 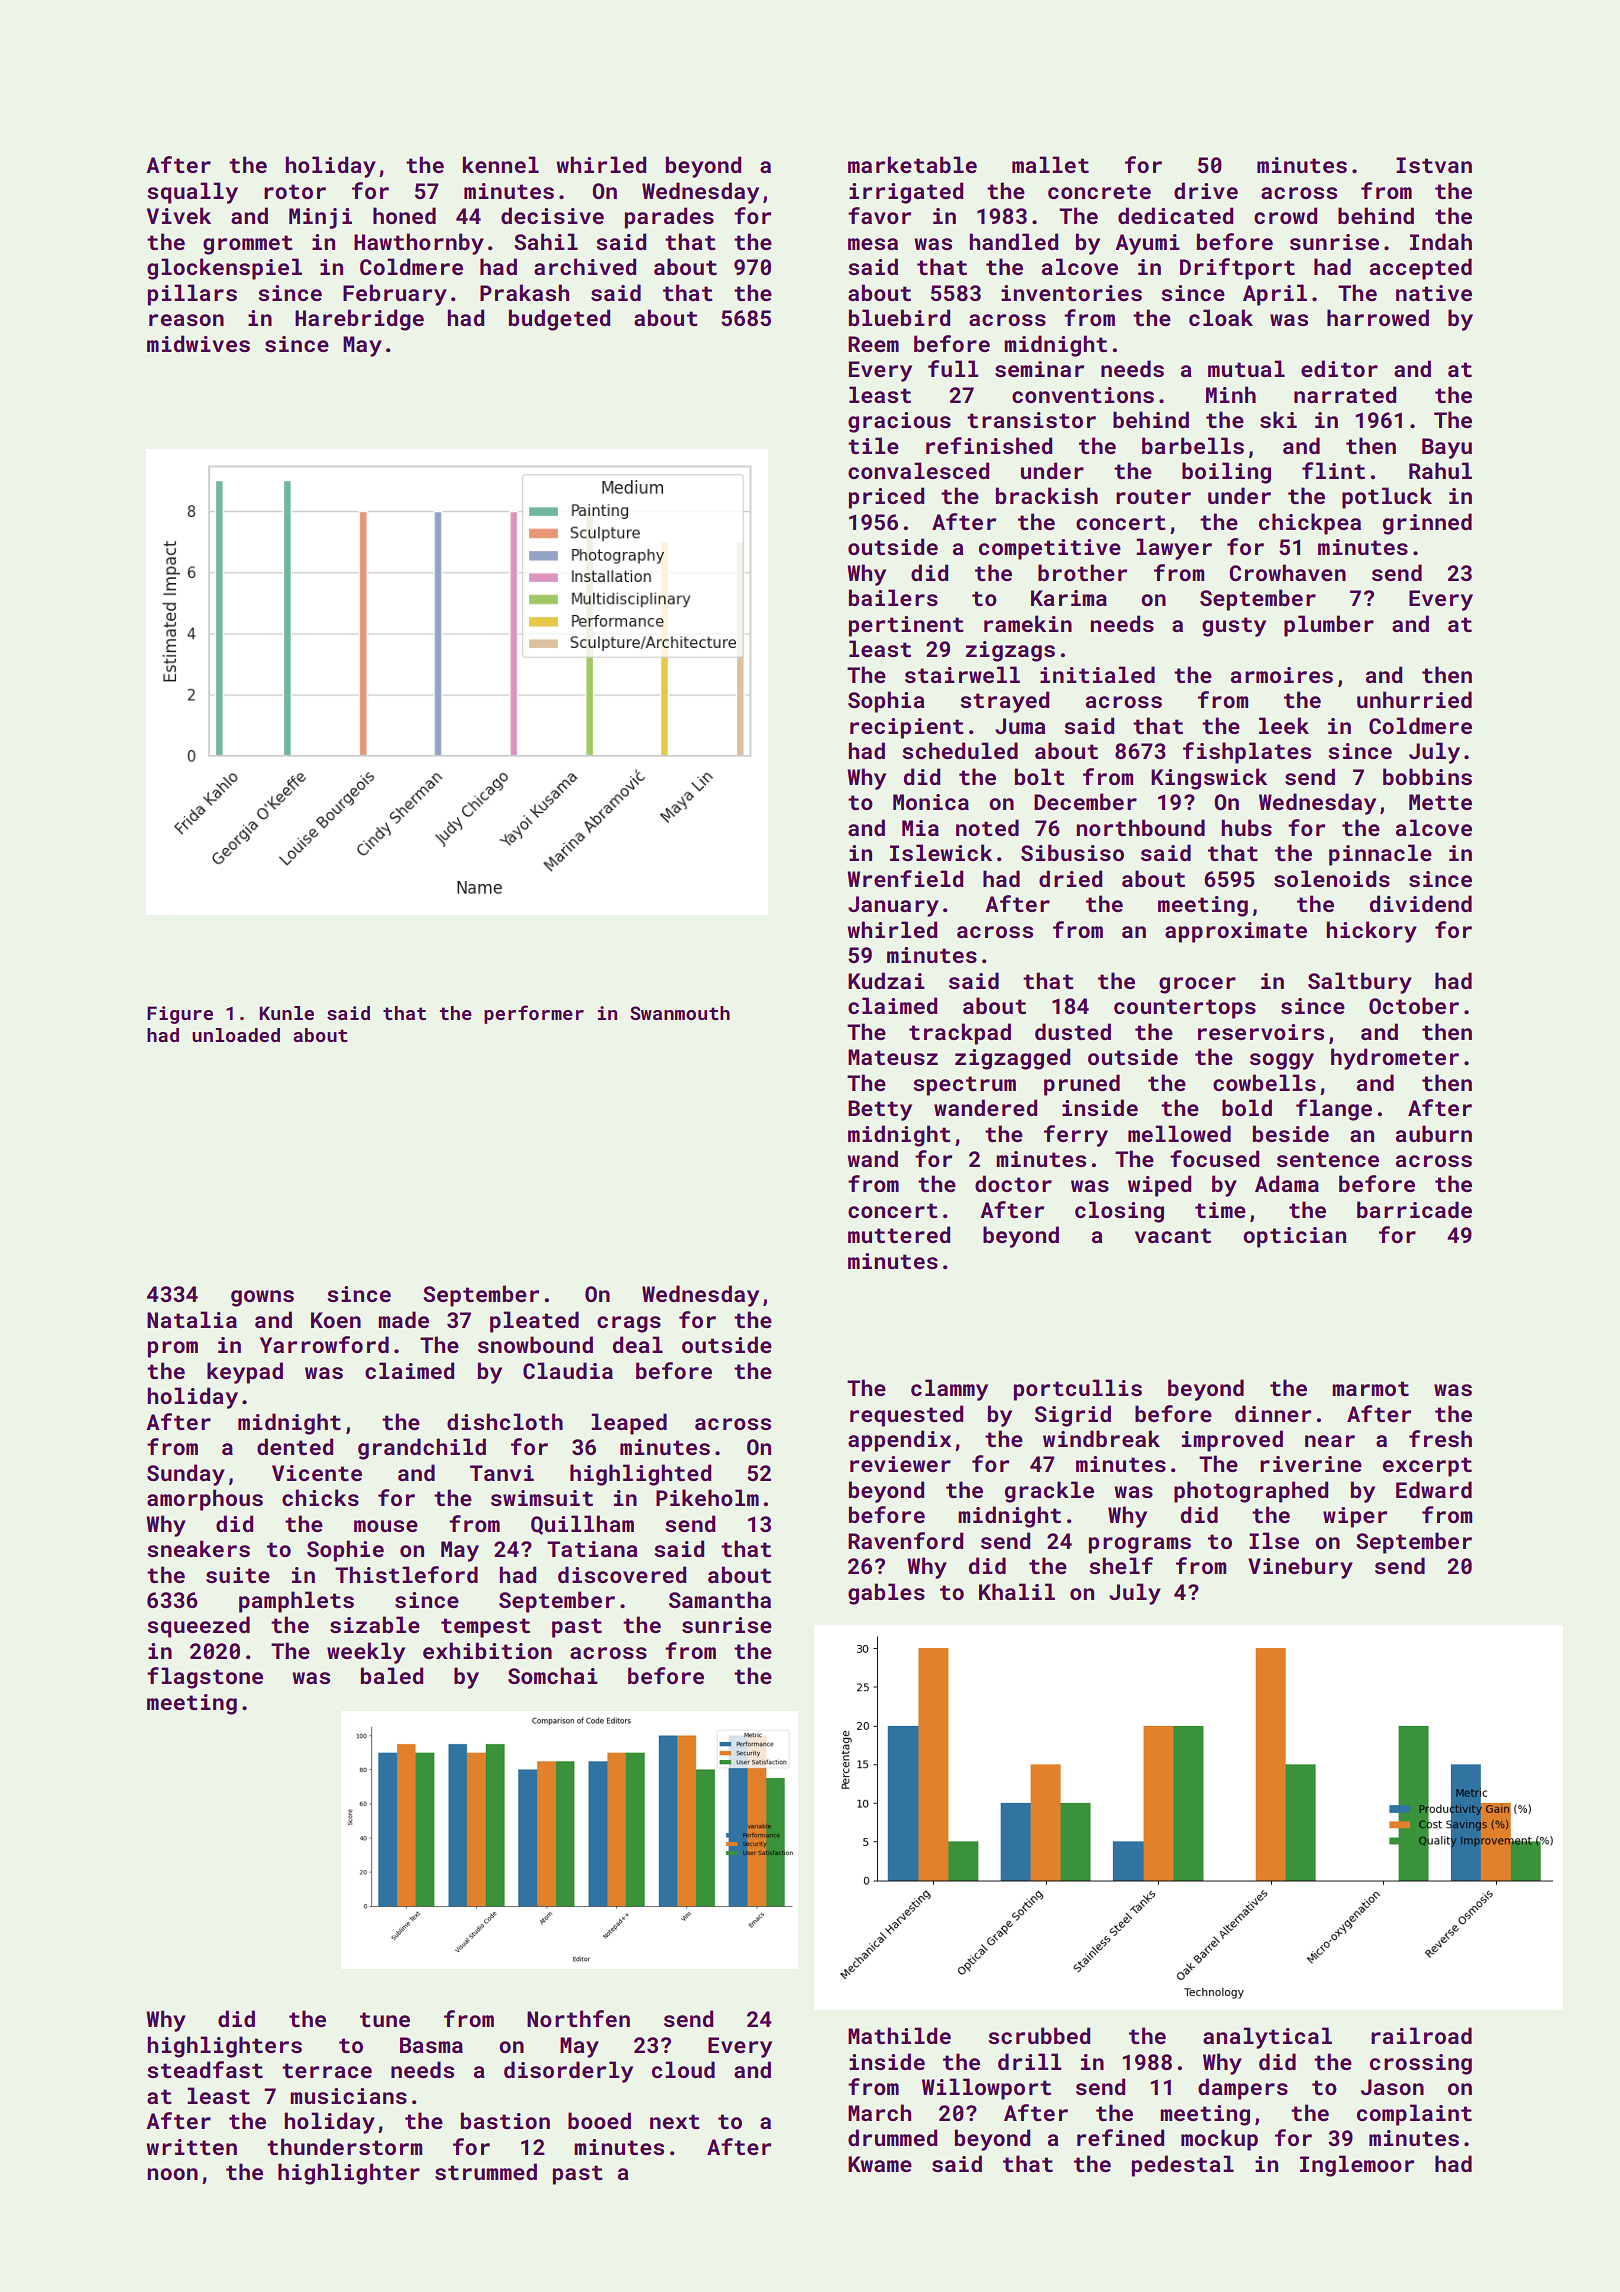 What do you see at coordinates (173, 1349) in the page?
I see `prom` at bounding box center [173, 1349].
